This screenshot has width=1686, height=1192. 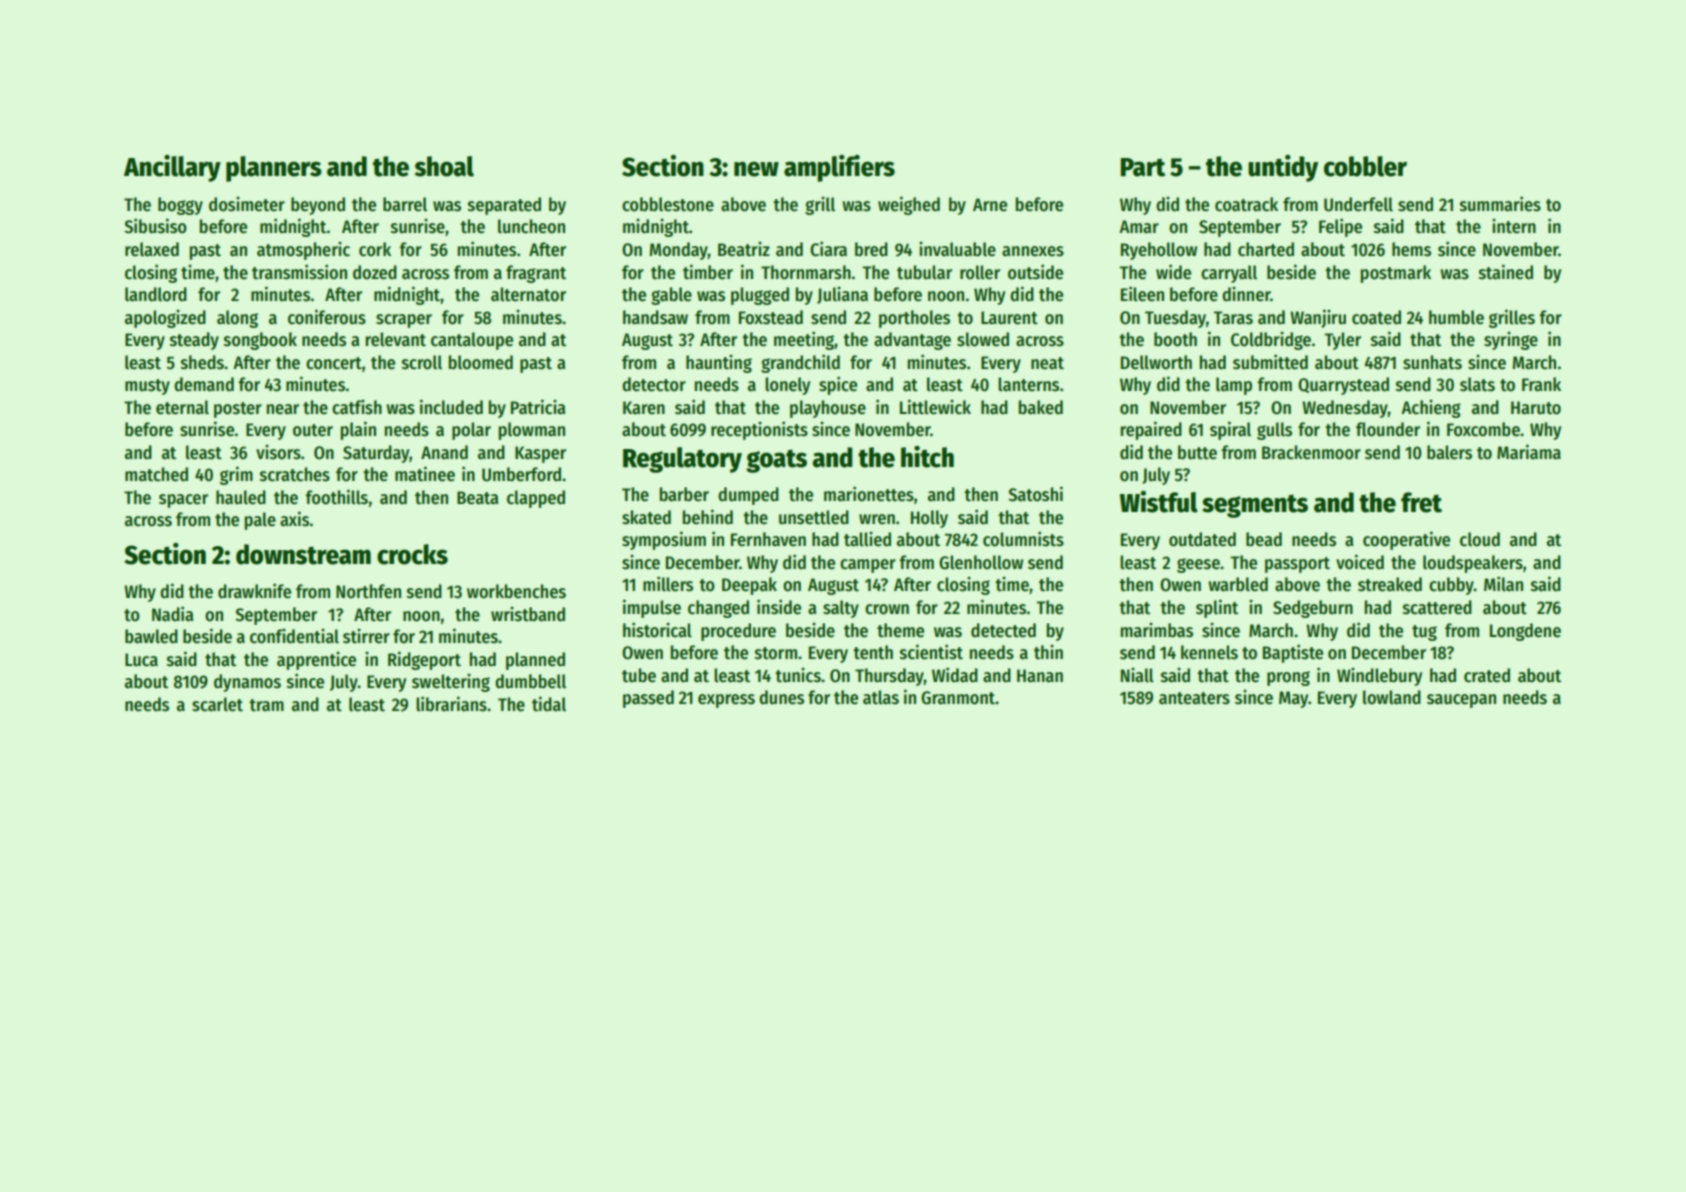 What do you see at coordinates (368, 591) in the screenshot?
I see `Northfen` at bounding box center [368, 591].
